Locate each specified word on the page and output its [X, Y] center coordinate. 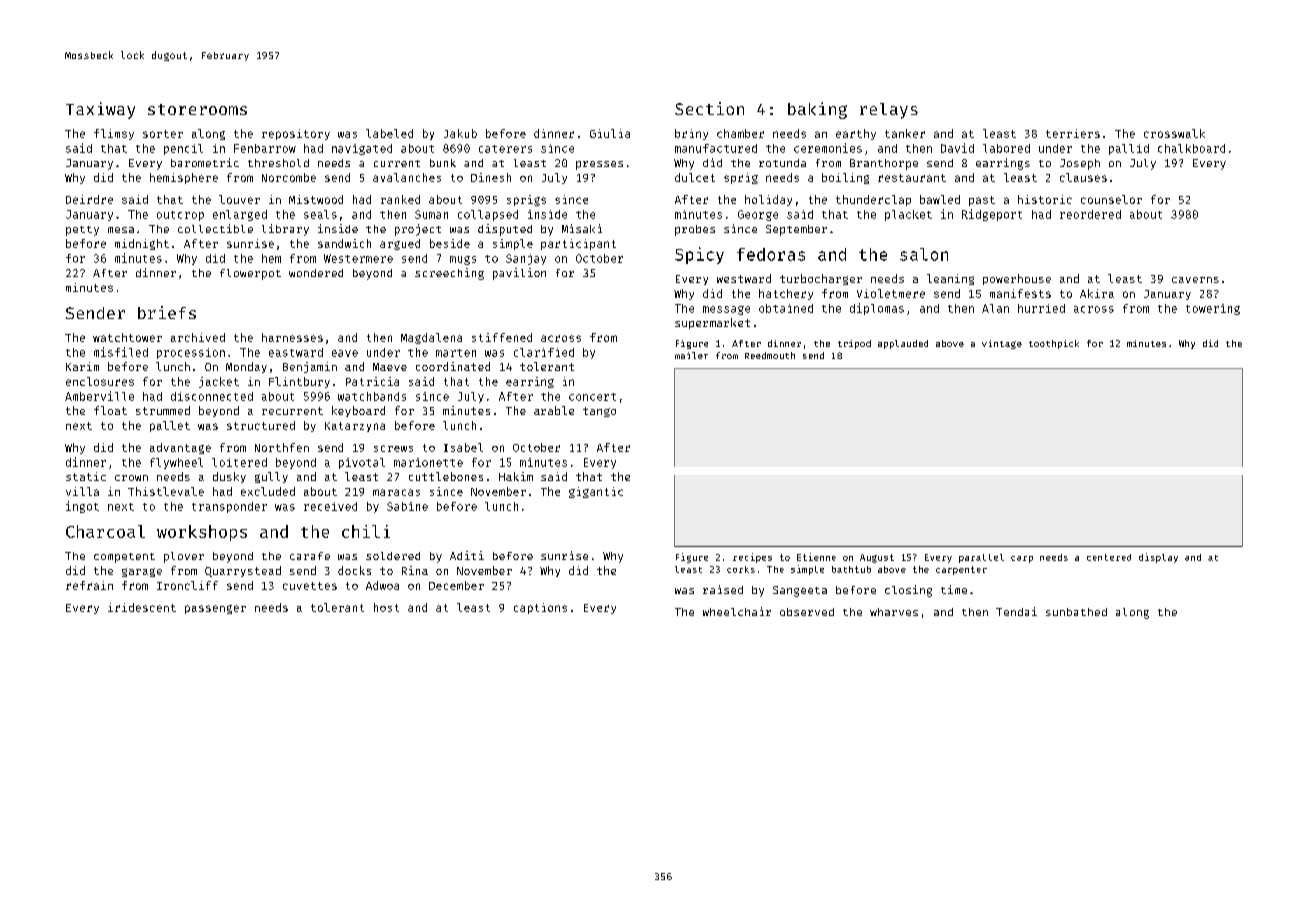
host [386, 607]
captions [540, 608]
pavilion [519, 274]
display [1158, 558]
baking [817, 110]
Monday [246, 367]
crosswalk [1174, 133]
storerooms [197, 109]
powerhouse [1017, 279]
